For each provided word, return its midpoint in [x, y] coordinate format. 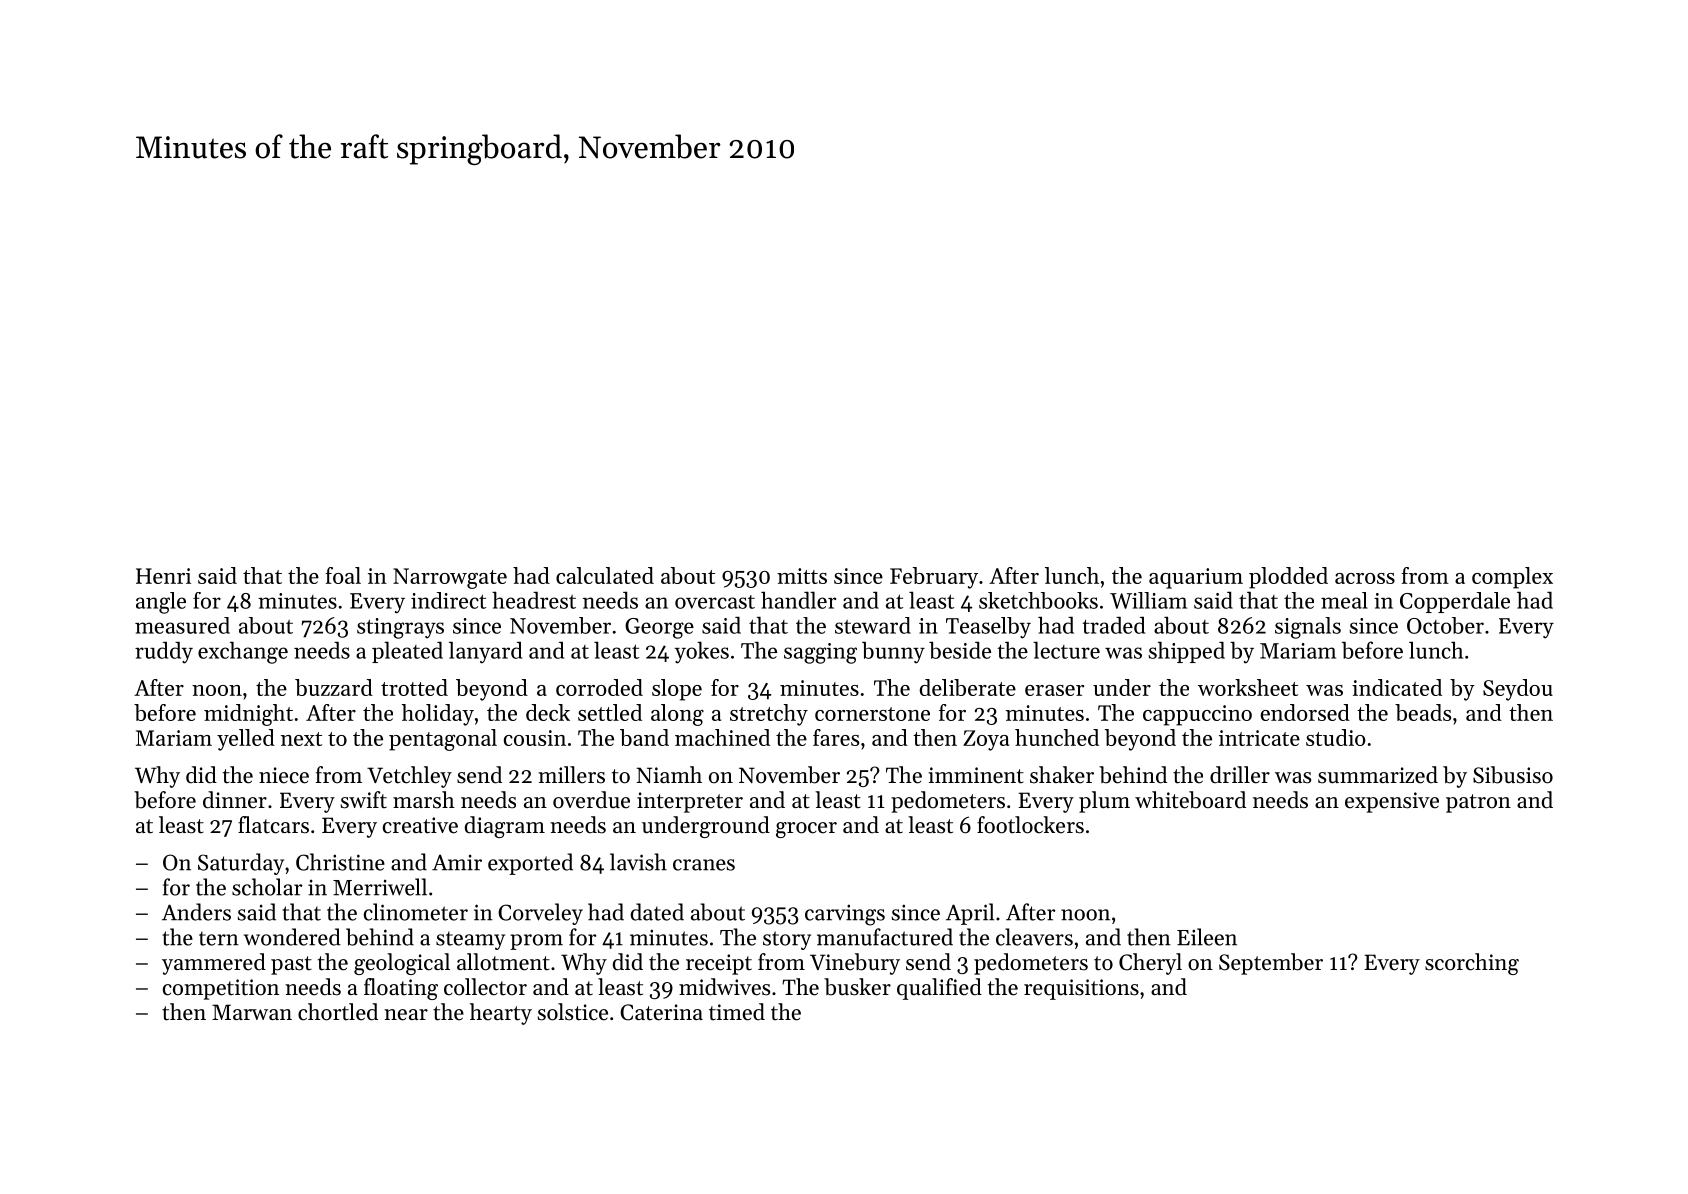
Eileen [1207, 937]
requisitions [1081, 989]
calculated [605, 575]
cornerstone [872, 714]
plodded [1288, 578]
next [301, 739]
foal [343, 575]
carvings [845, 915]
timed [737, 1012]
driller [1240, 775]
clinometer [416, 912]
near [406, 1015]
